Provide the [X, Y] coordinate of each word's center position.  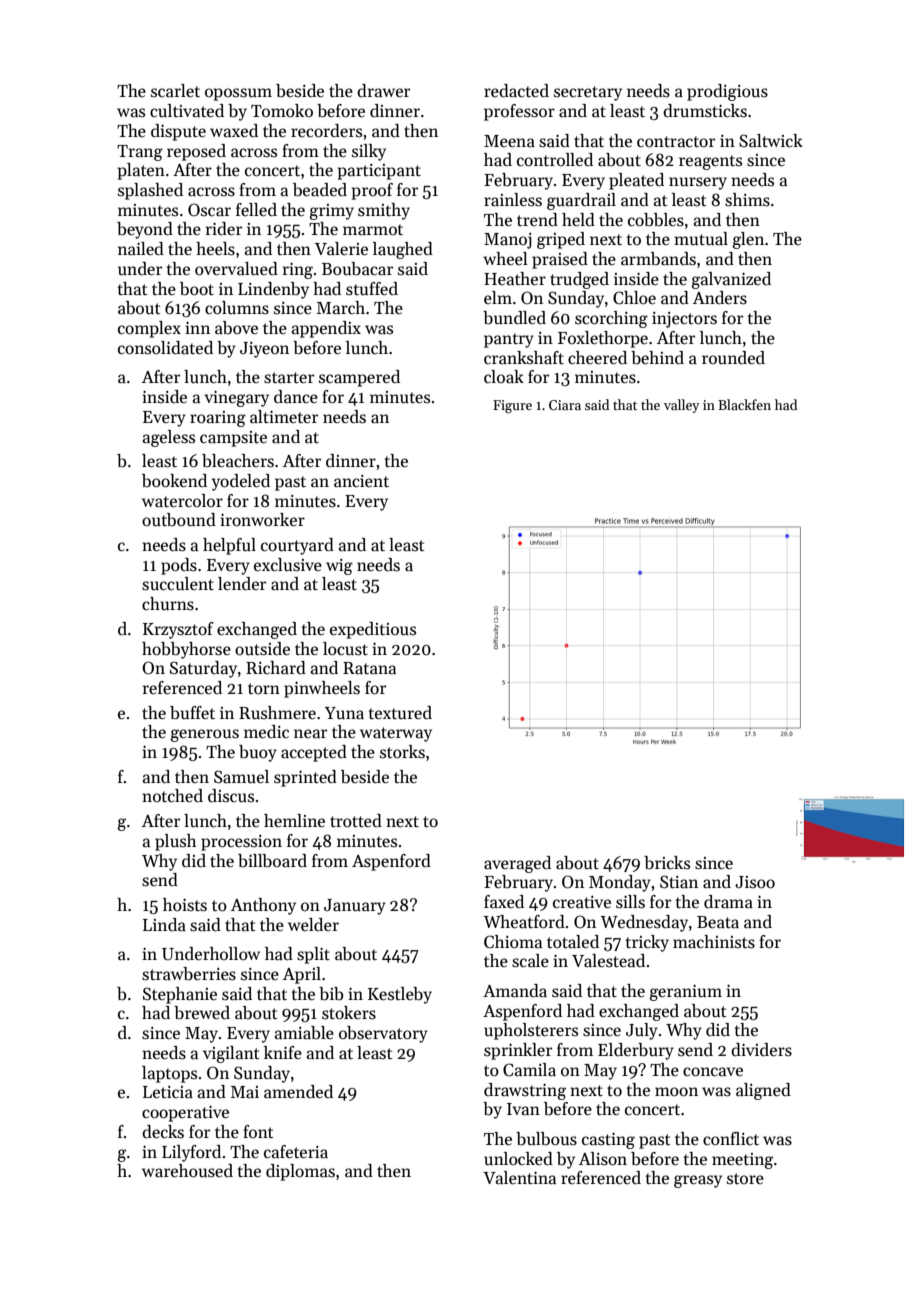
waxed [234, 131]
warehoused [187, 1171]
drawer [383, 91]
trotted [356, 821]
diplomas [300, 1172]
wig [339, 567]
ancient [361, 481]
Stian [679, 882]
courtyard [297, 546]
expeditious [373, 630]
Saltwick [771, 141]
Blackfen [744, 404]
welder [313, 924]
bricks [667, 863]
